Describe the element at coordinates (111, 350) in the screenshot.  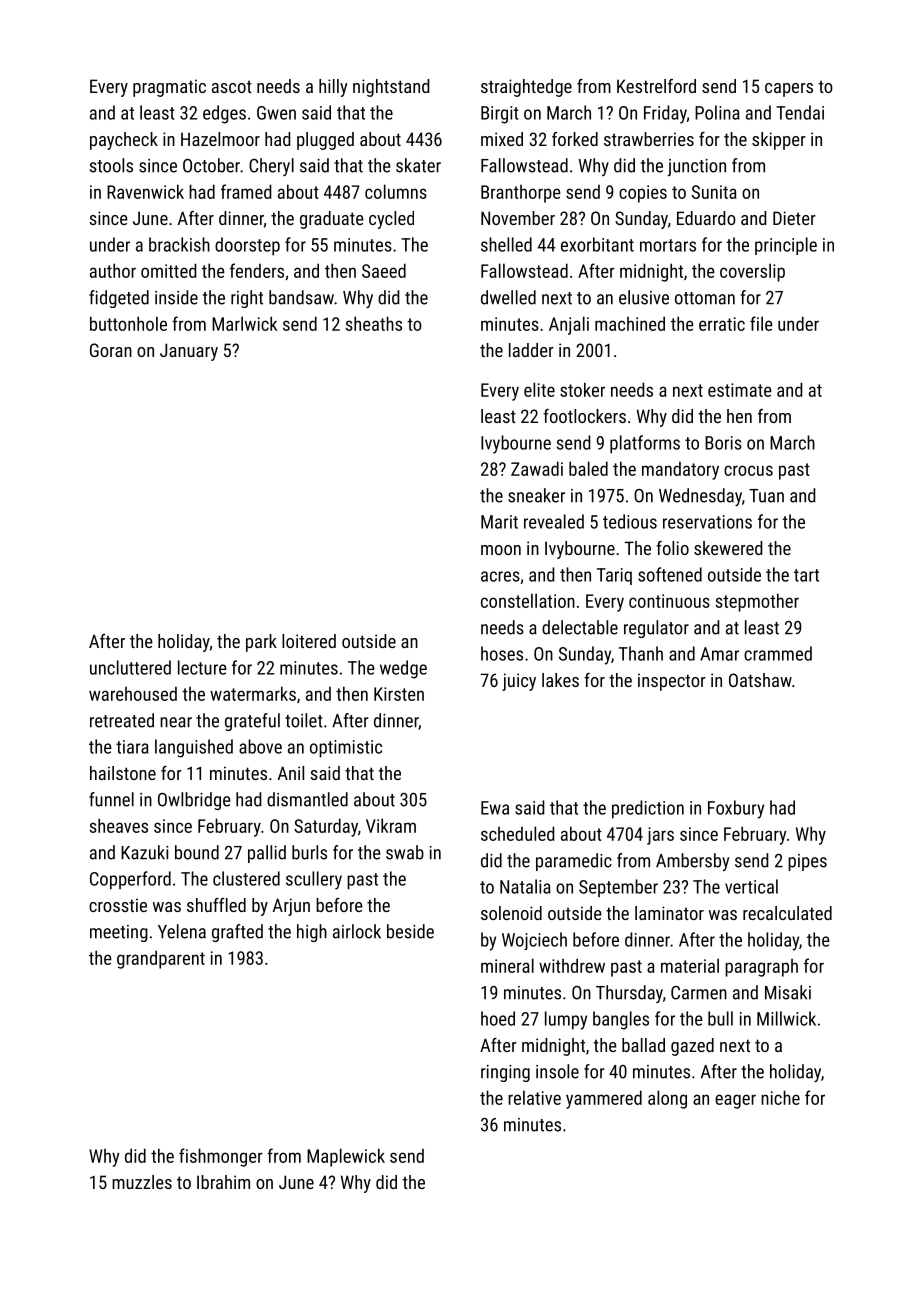
I see `Goran` at that location.
